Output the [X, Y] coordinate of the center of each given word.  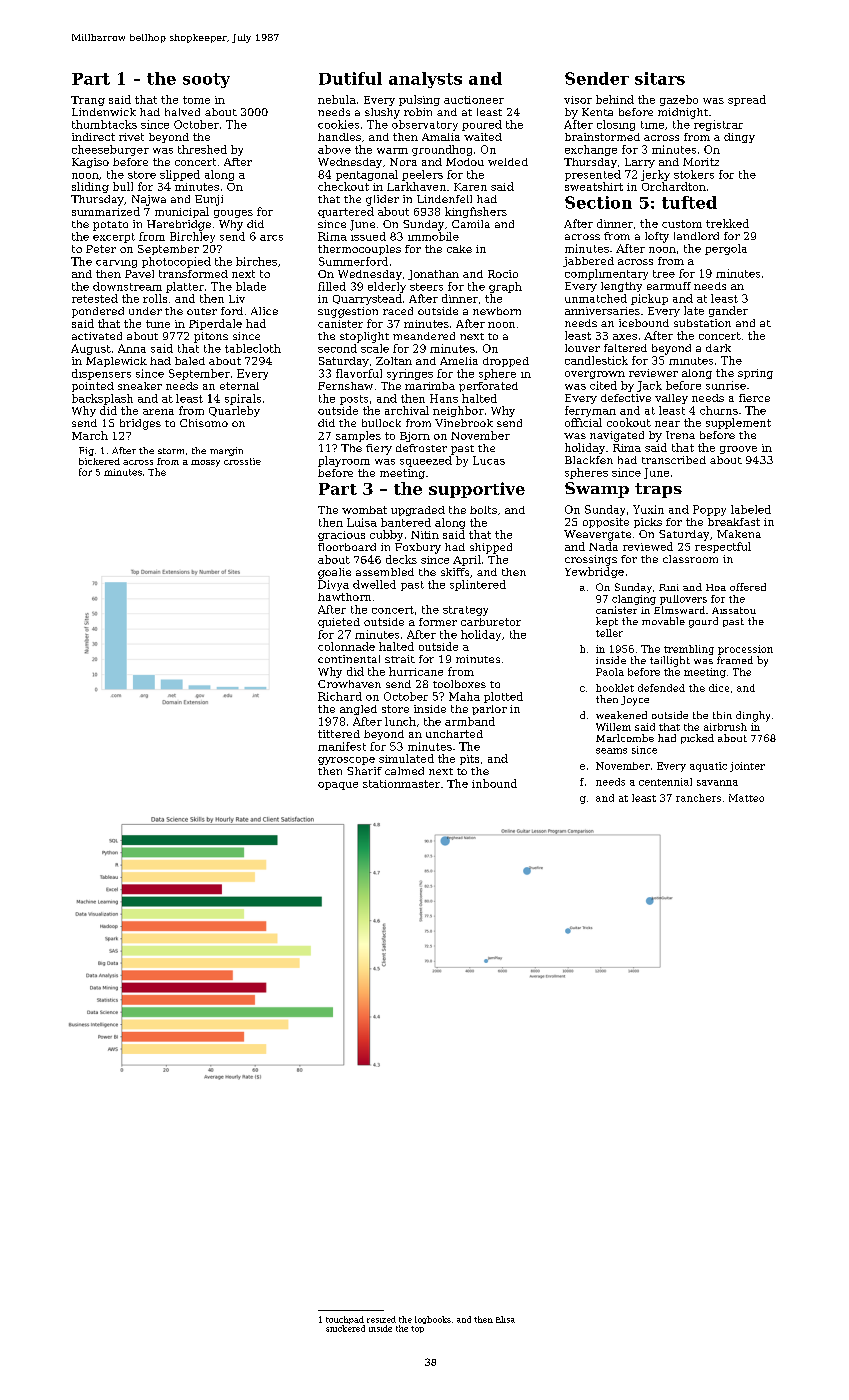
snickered [345, 1328]
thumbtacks [104, 124]
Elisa [505, 1319]
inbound [494, 783]
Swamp [597, 490]
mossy [205, 463]
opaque [338, 786]
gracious [341, 536]
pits [469, 760]
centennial [665, 782]
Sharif [364, 771]
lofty [657, 237]
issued [368, 236]
